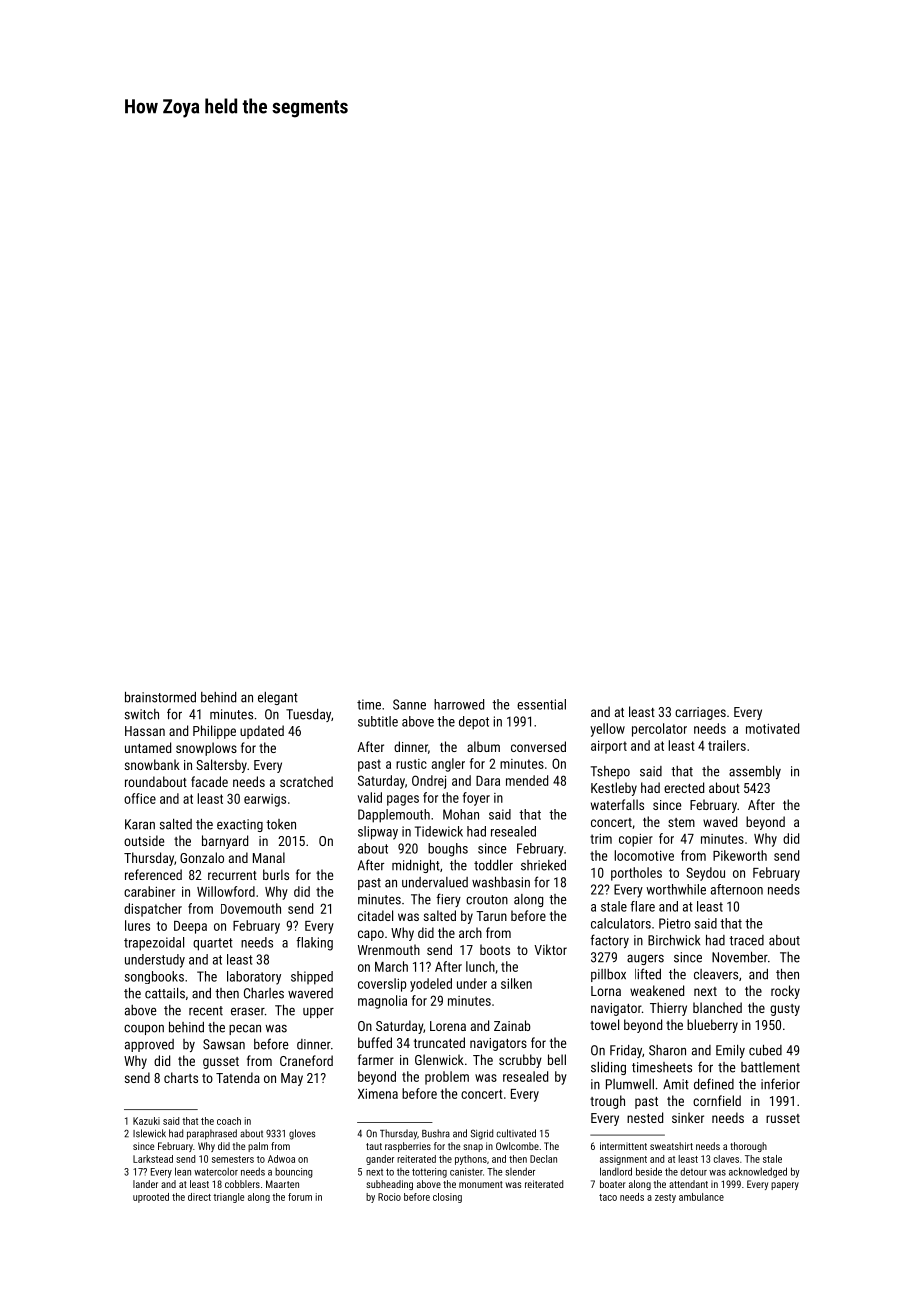 This screenshot has width=924, height=1308. Describe the element at coordinates (604, 1024) in the screenshot. I see `towel` at that location.
